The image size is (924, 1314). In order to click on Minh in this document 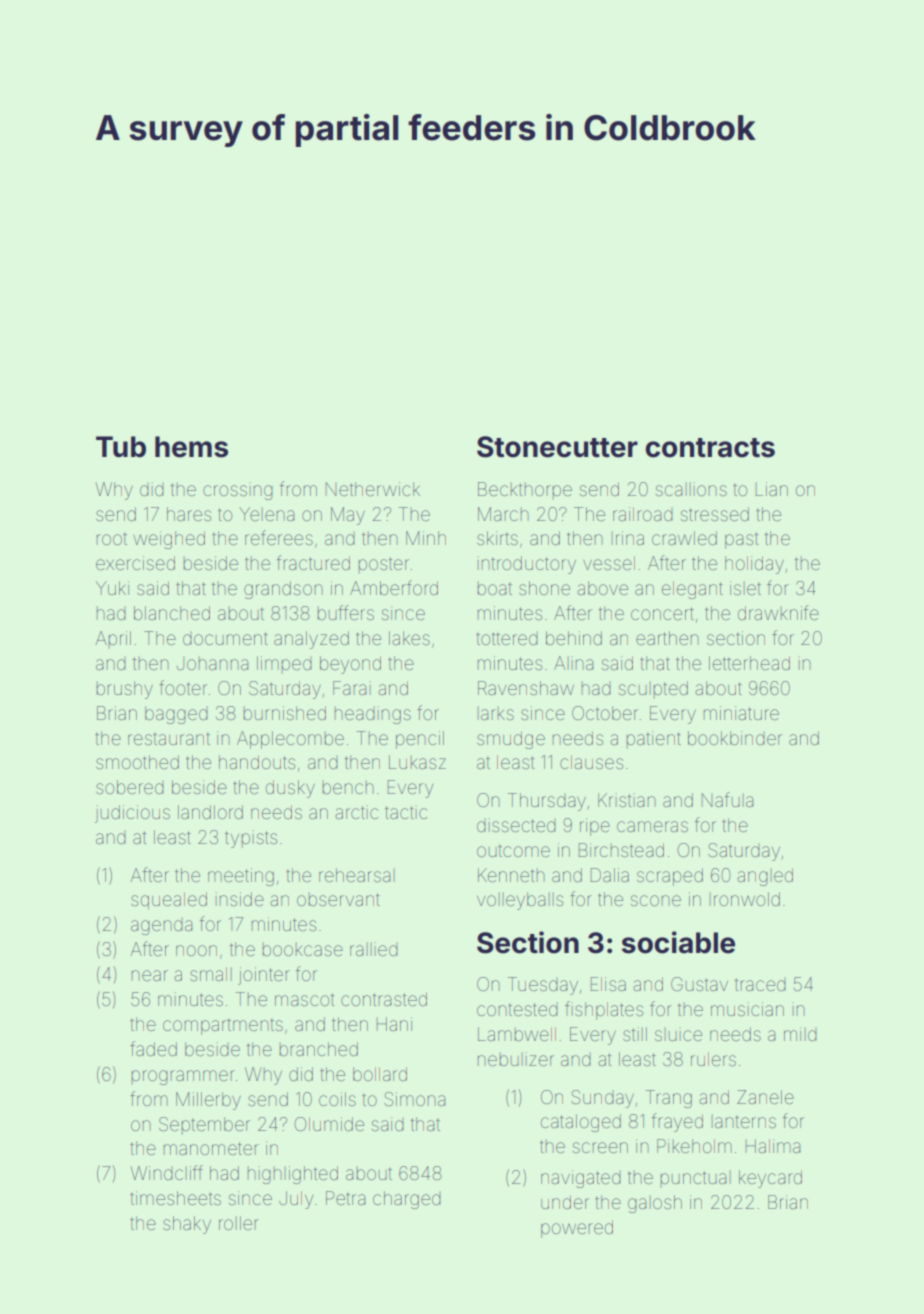, I will do `click(426, 538)`.
